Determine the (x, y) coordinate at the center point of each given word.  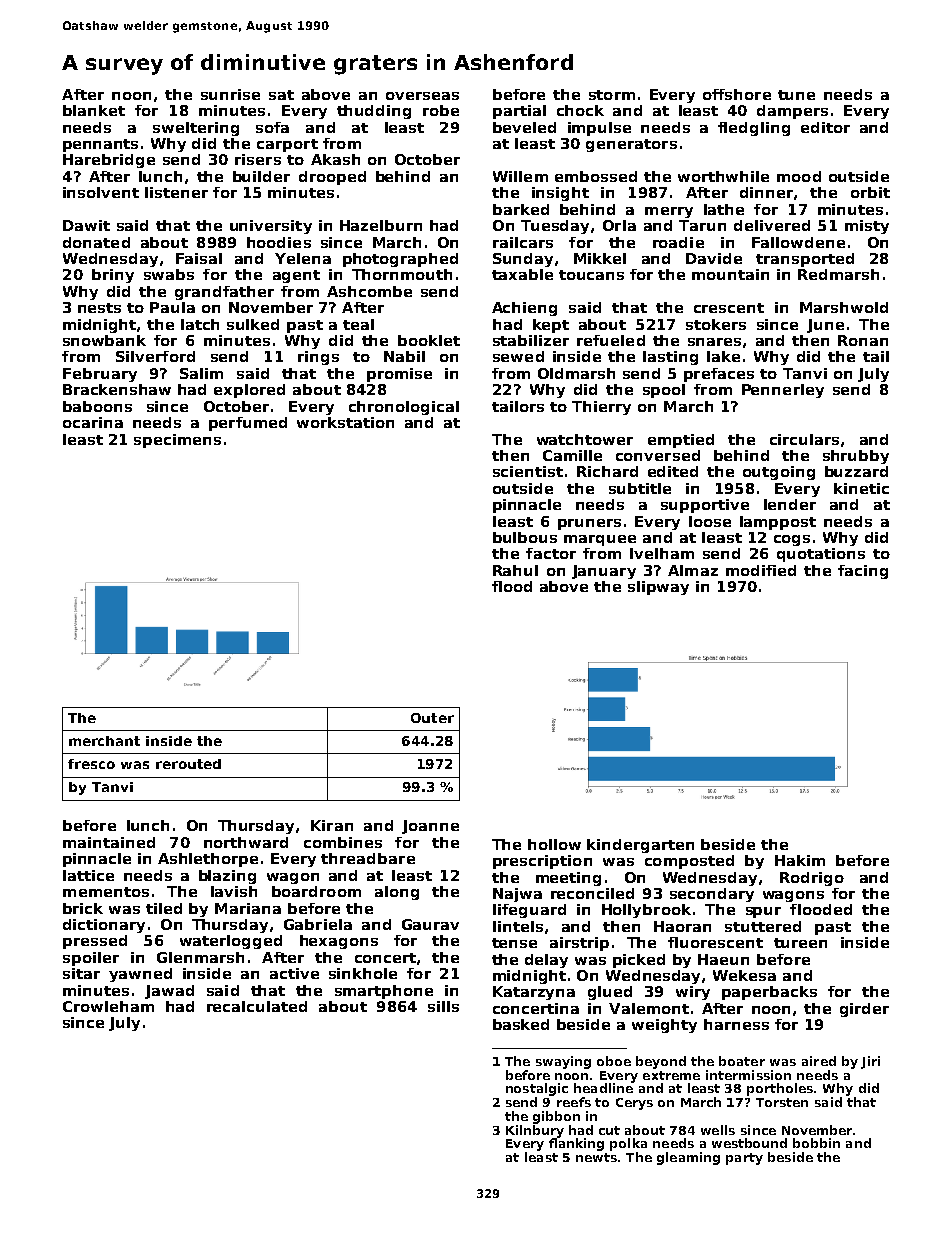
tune (796, 95)
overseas (422, 96)
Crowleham (108, 1006)
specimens (177, 441)
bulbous (525, 537)
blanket (94, 110)
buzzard (856, 471)
